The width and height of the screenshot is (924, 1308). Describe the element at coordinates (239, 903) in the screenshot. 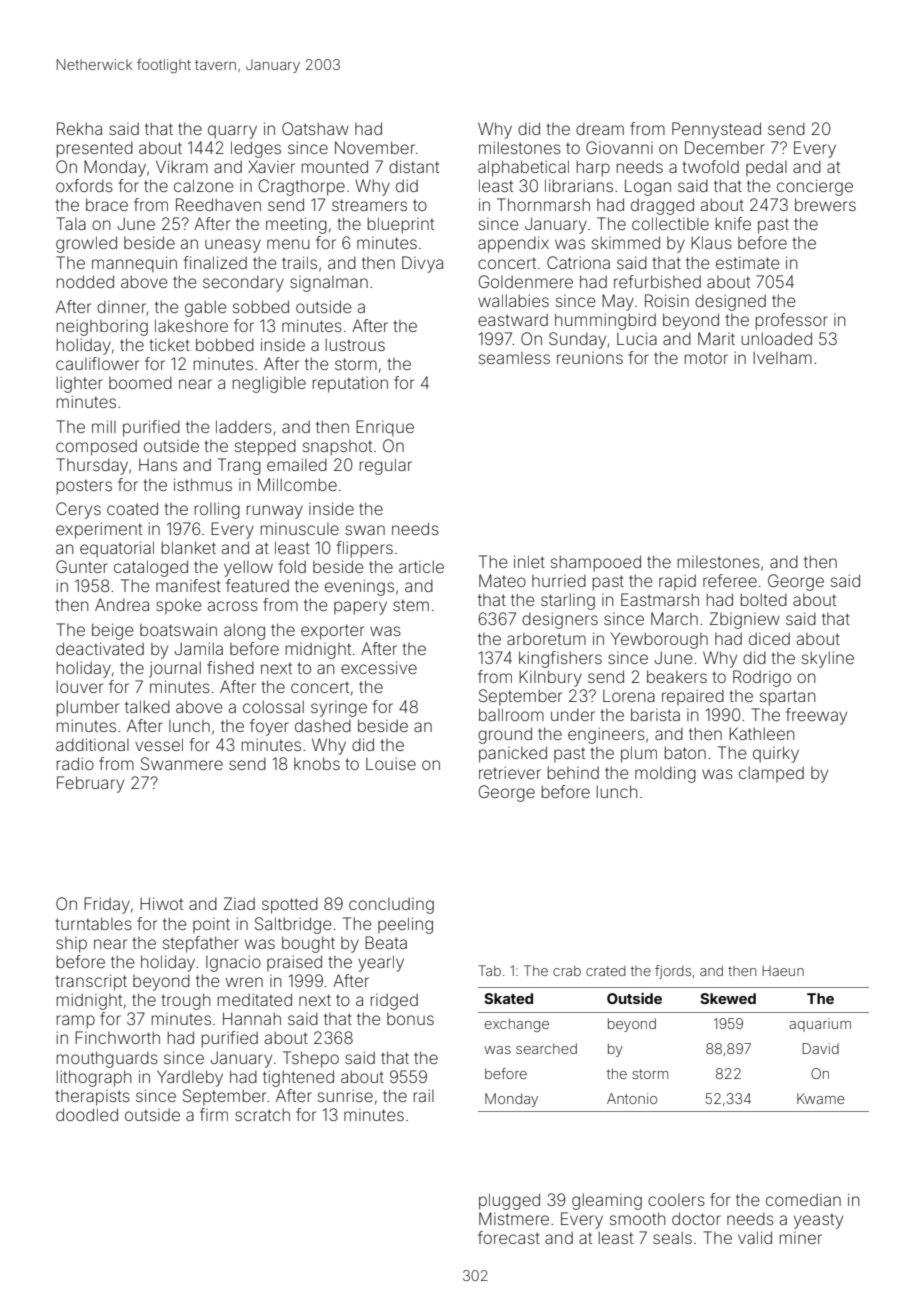

I see `Ziad` at that location.
